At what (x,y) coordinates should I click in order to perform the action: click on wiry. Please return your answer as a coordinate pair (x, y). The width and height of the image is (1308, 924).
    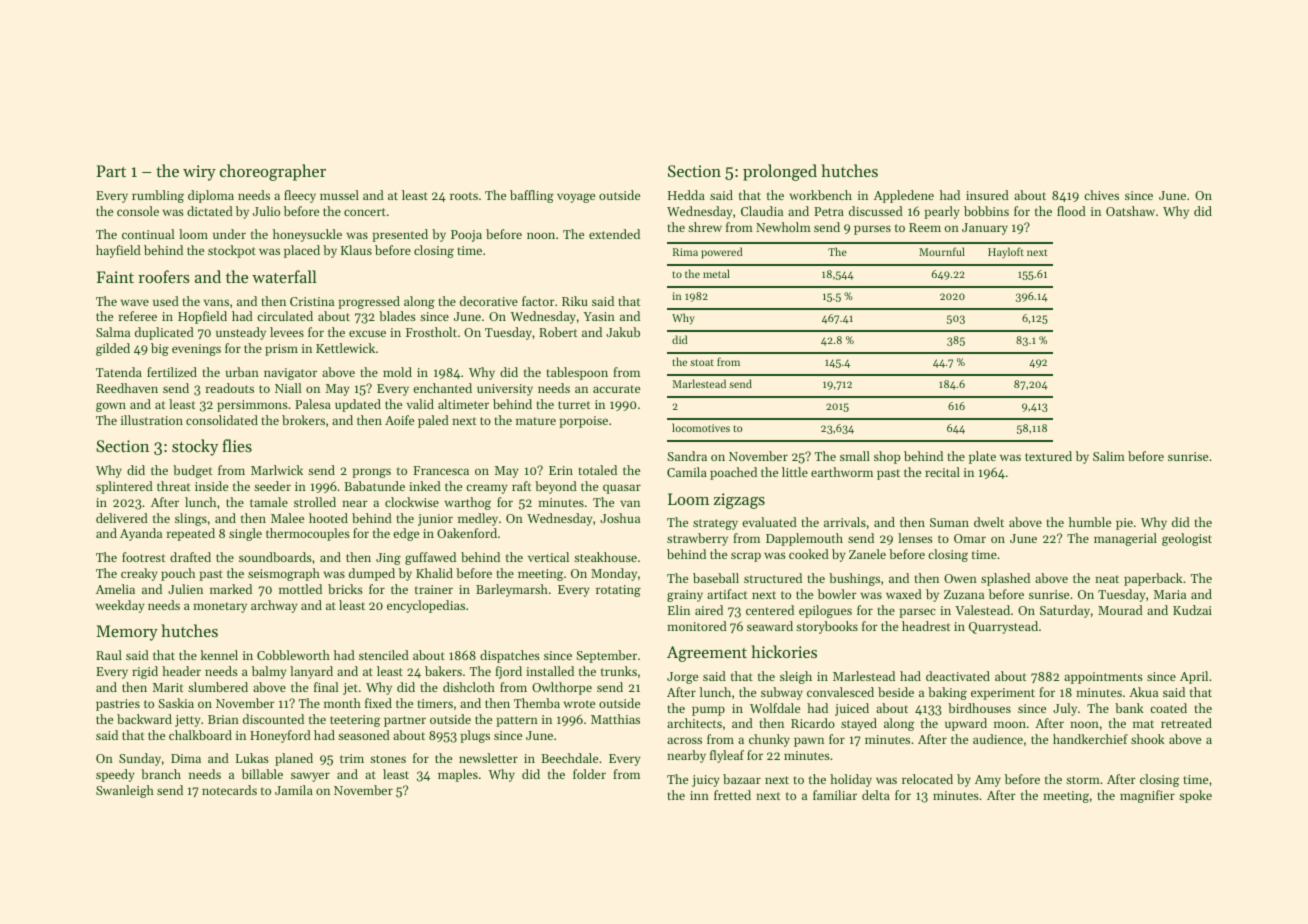
    Looking at the image, I should click on (199, 173).
